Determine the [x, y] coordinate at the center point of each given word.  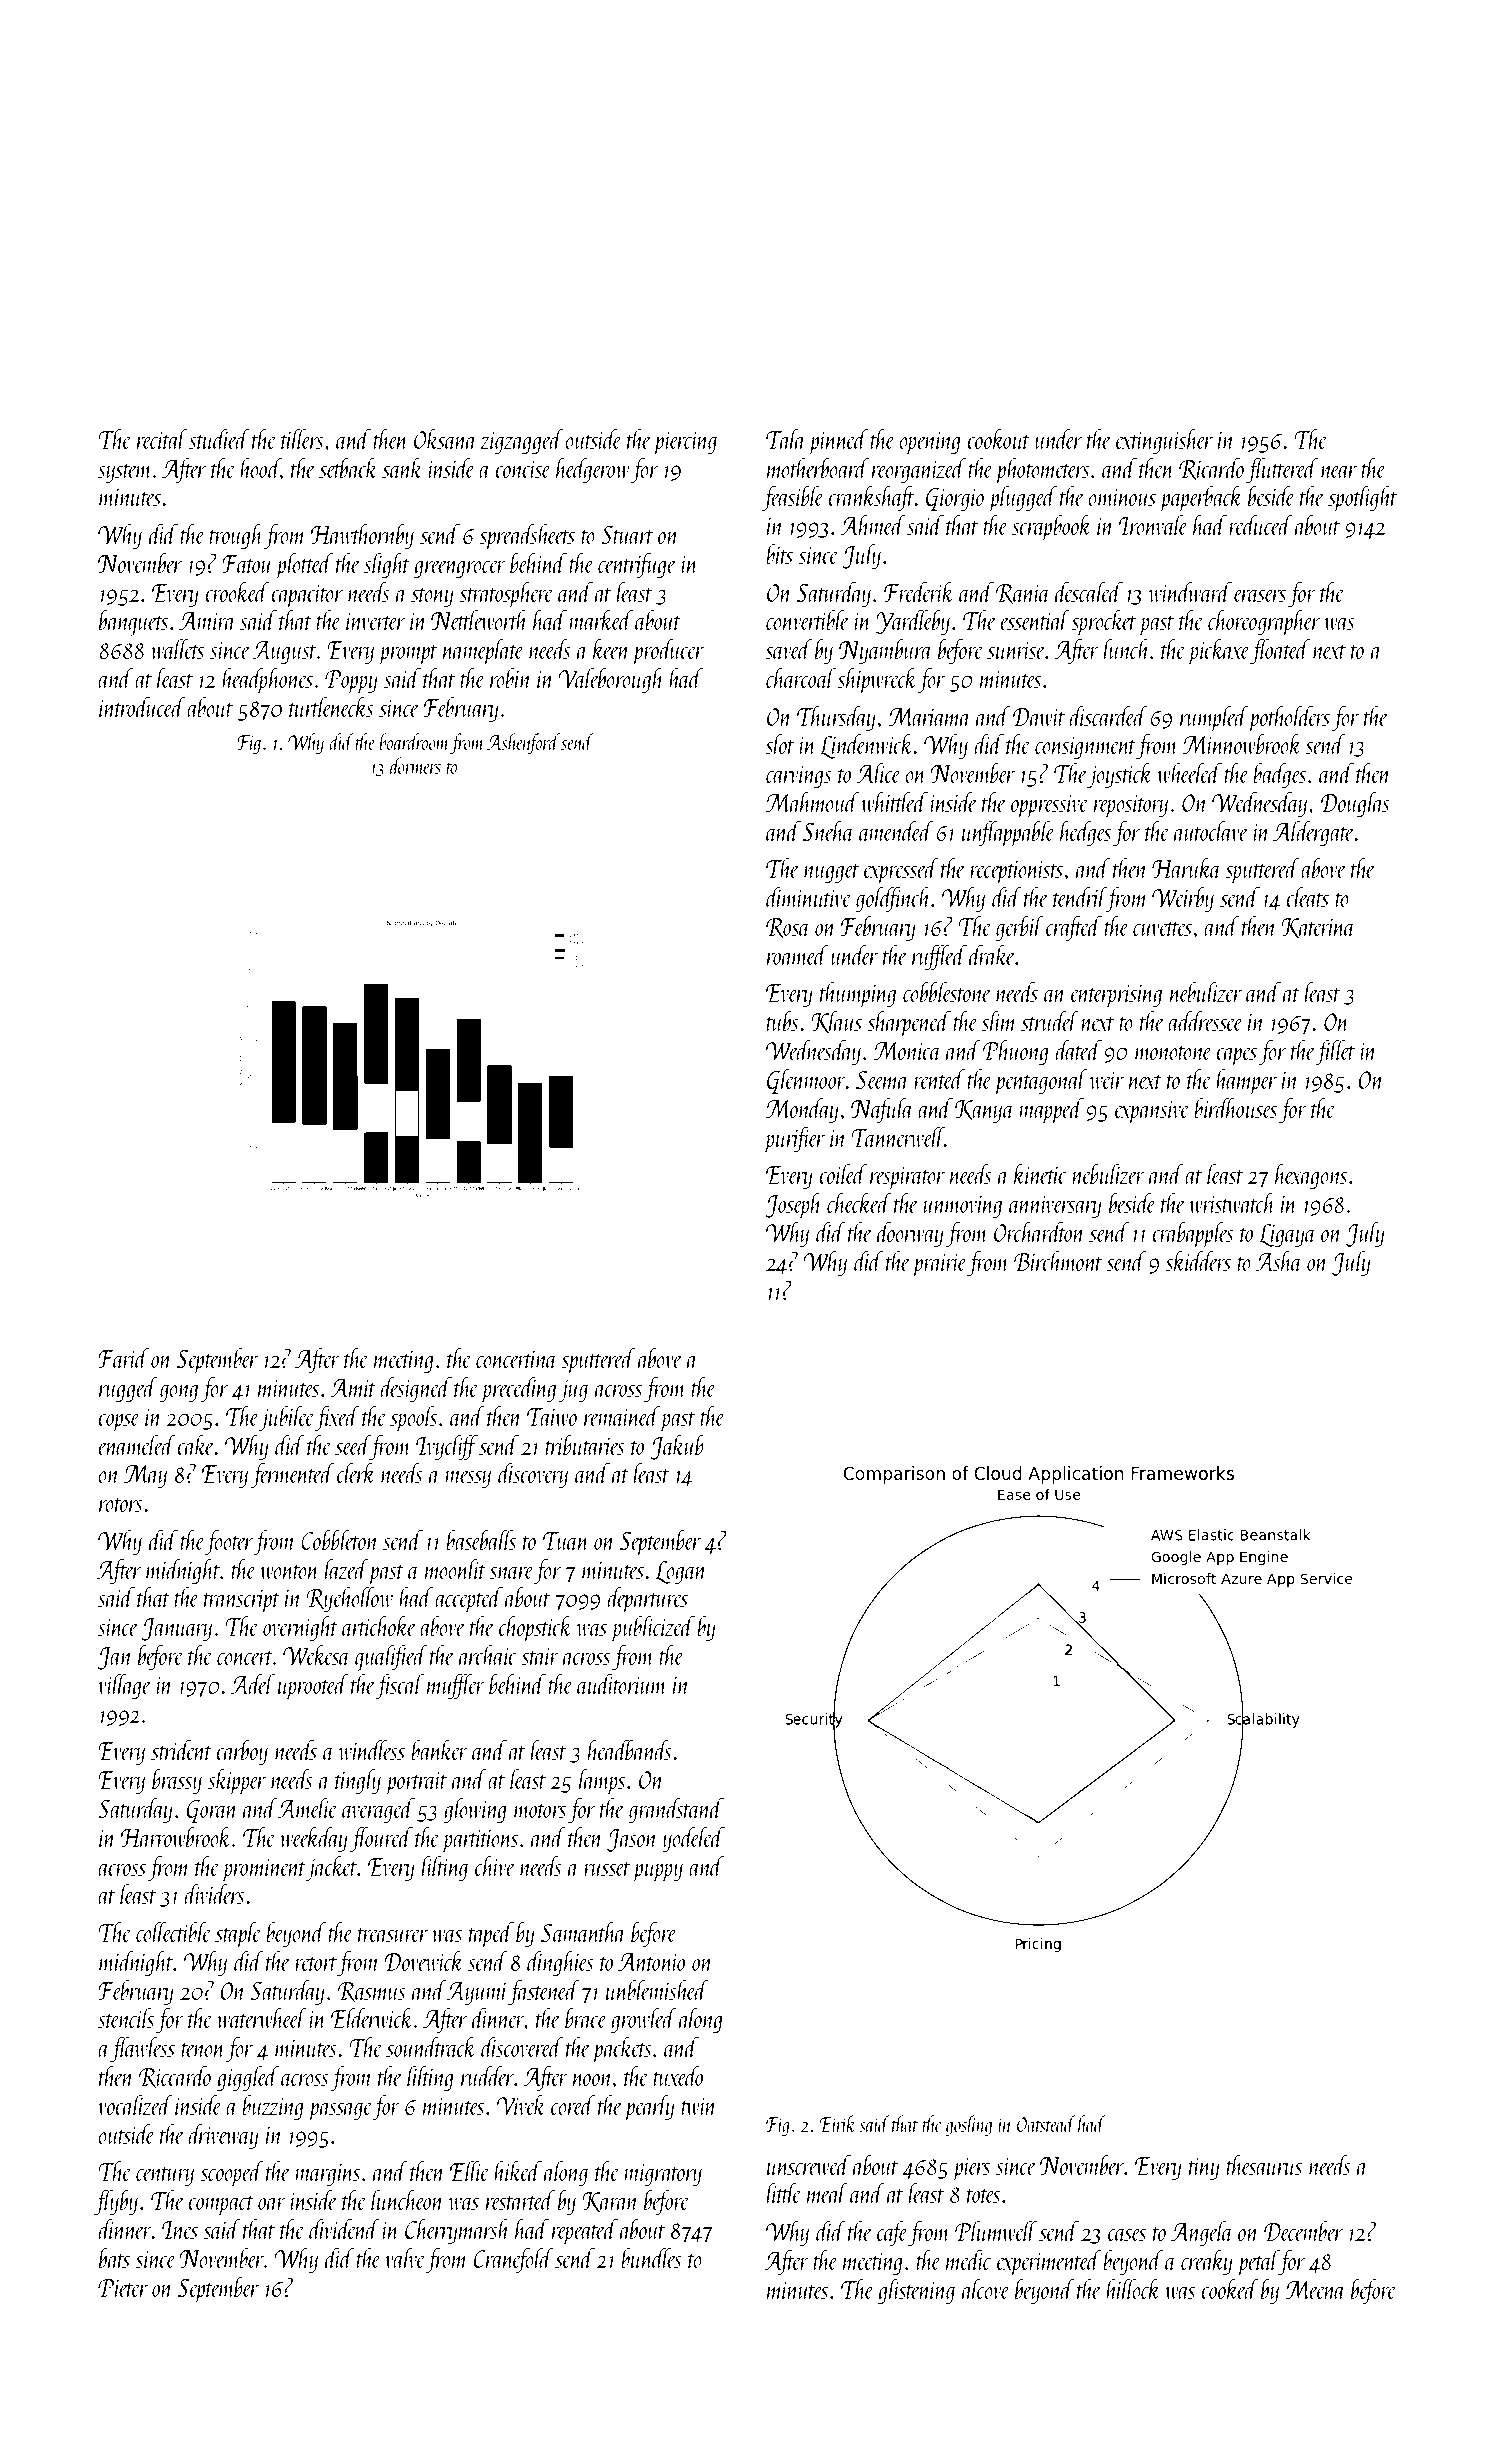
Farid [123, 1357]
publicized [653, 1628]
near [1339, 472]
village [124, 1686]
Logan [681, 1572]
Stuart [627, 535]
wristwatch [1232, 1202]
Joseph [793, 1205]
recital [162, 438]
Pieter [123, 2288]
